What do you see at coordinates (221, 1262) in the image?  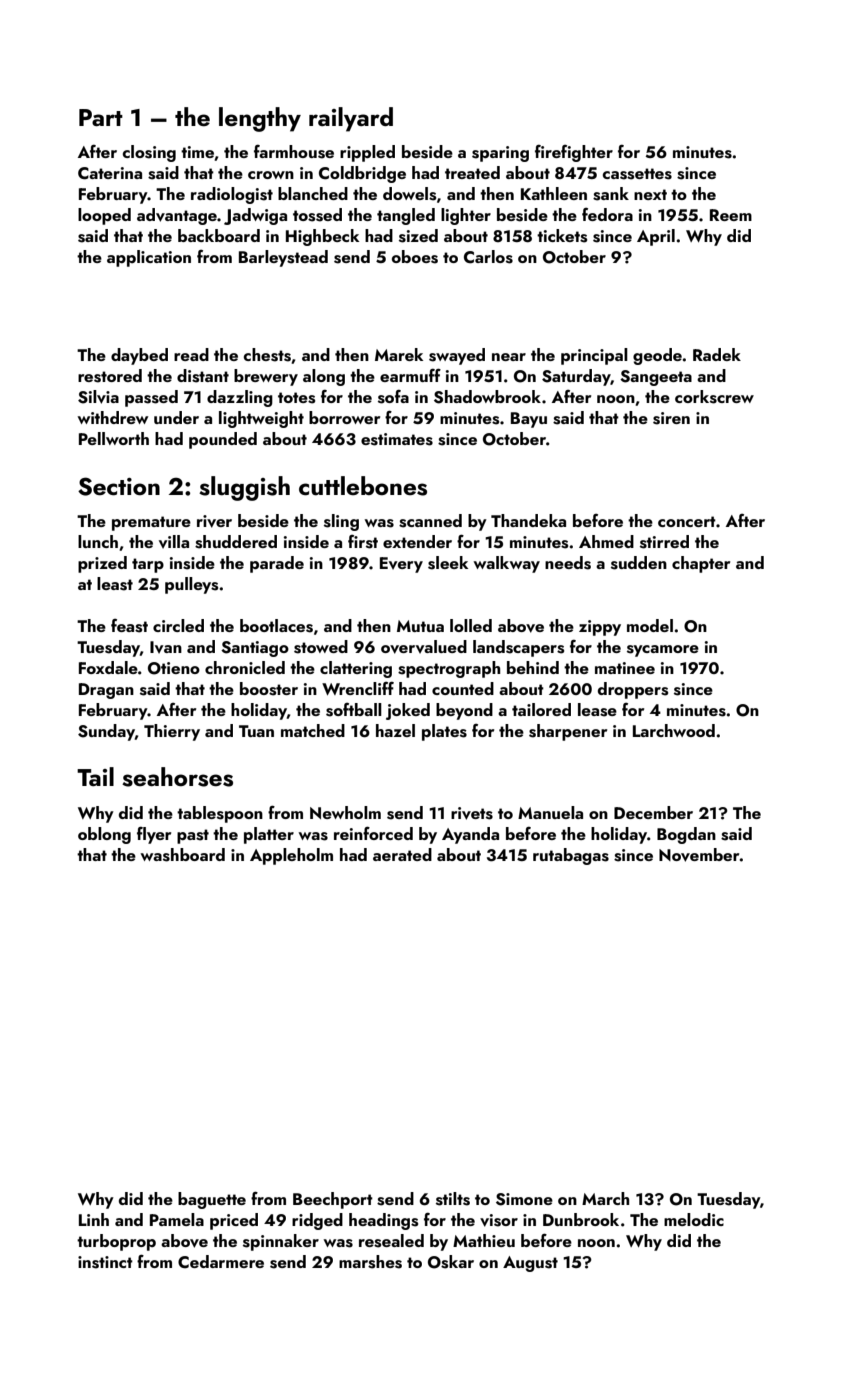 I see `Cedarmere` at bounding box center [221, 1262].
